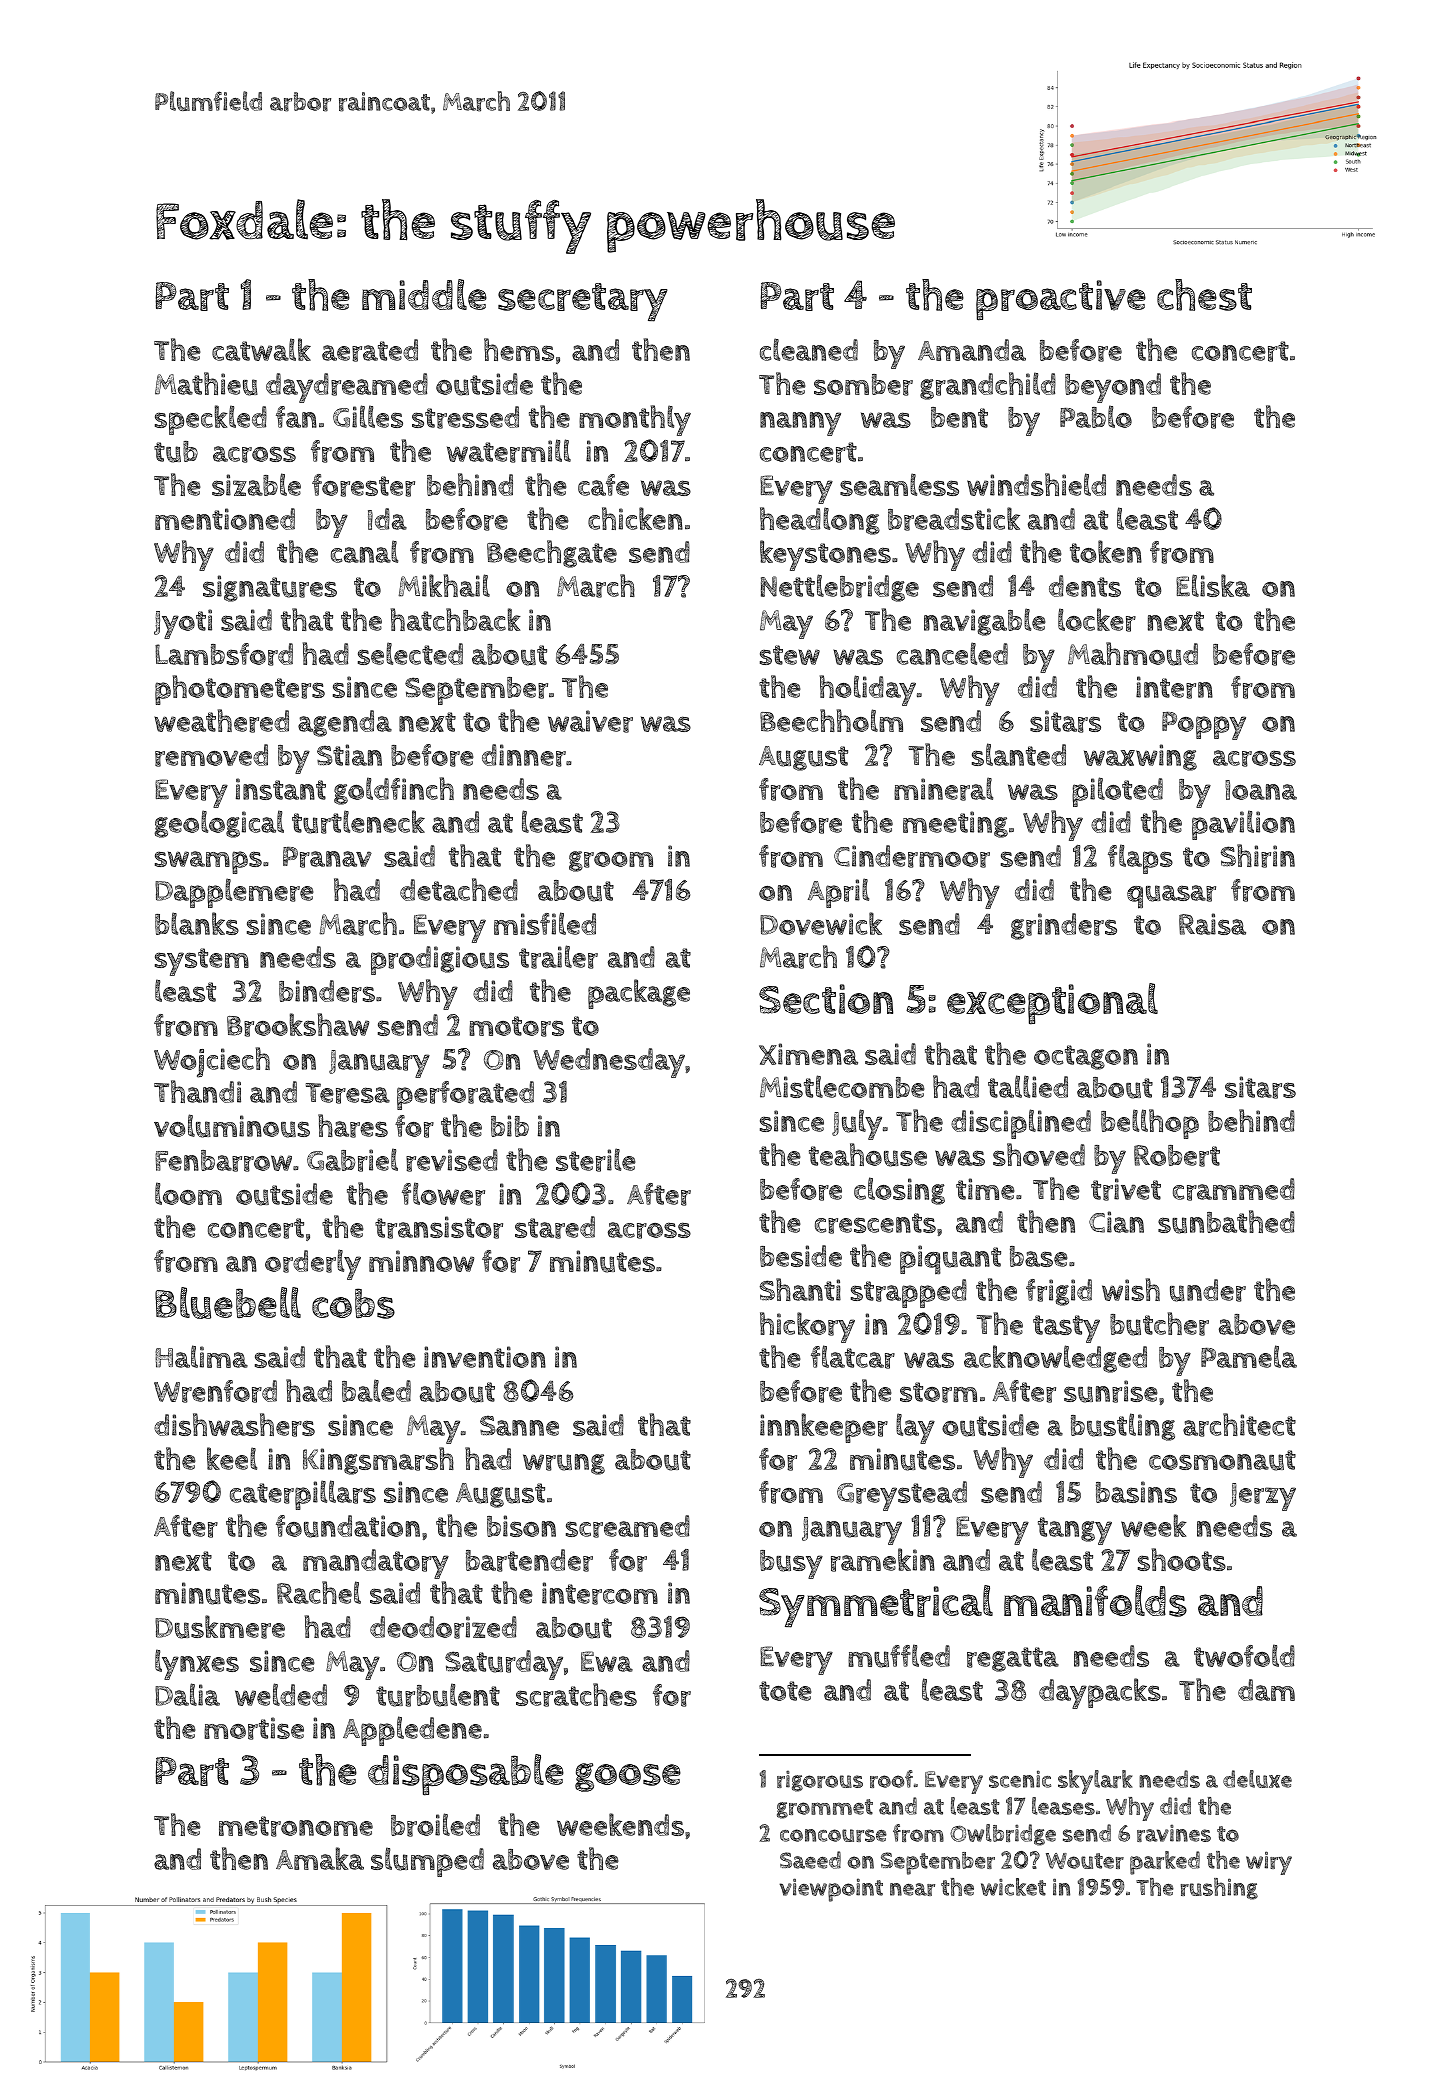  What do you see at coordinates (583, 302) in the document?
I see `secretary` at bounding box center [583, 302].
